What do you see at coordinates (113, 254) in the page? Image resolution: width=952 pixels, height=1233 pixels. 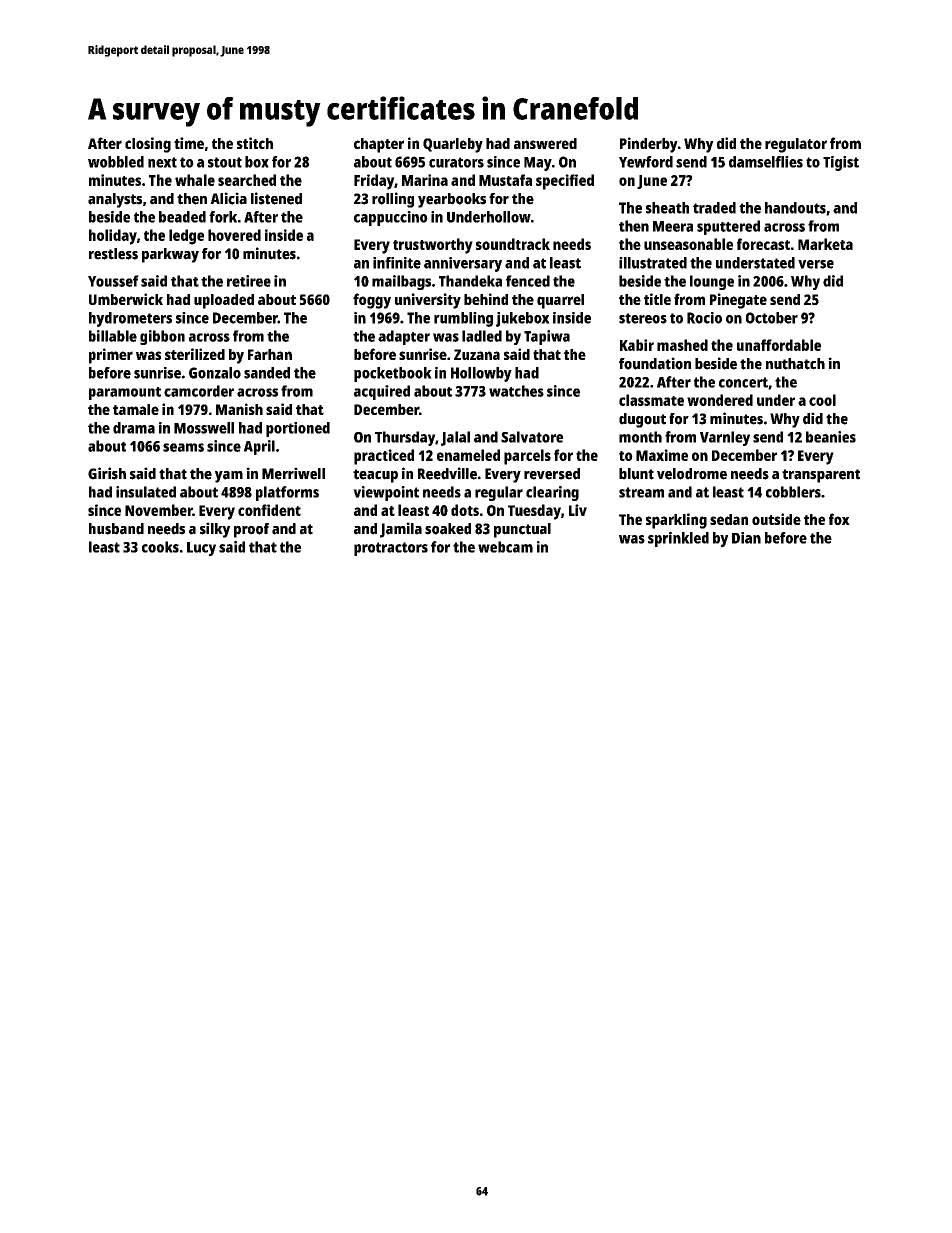 I see `restless` at bounding box center [113, 254].
